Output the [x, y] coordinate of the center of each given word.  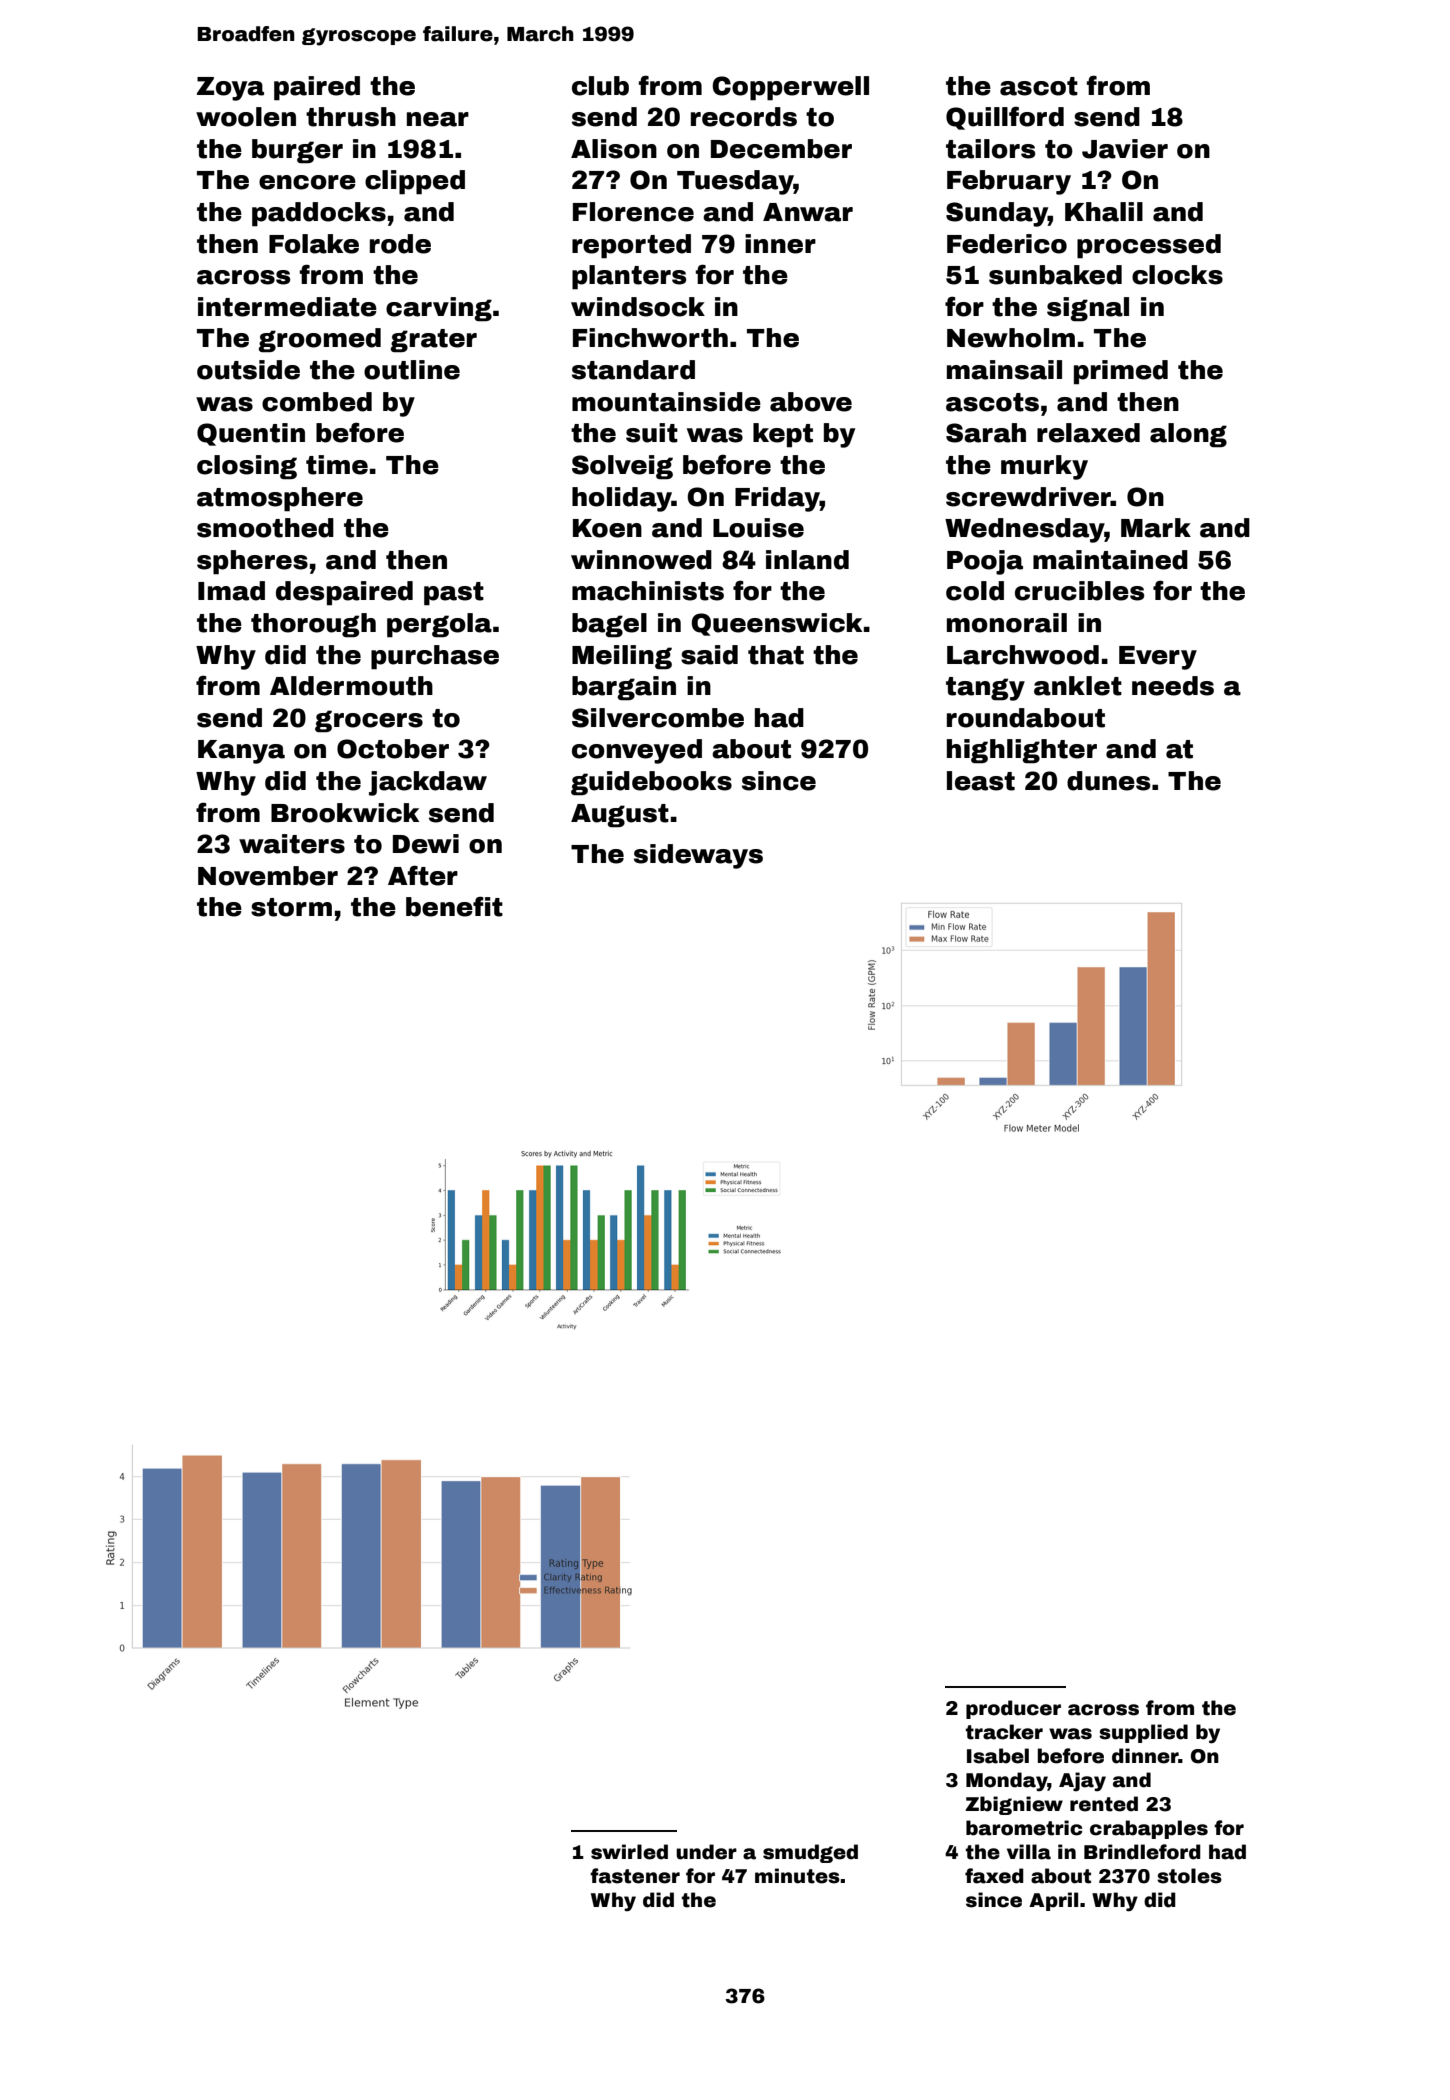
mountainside [666, 402]
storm [291, 907]
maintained [1110, 560]
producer [1013, 1709]
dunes [1108, 781]
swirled [629, 1852]
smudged [810, 1853]
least [981, 781]
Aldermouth [351, 686]
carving [439, 309]
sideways [698, 856]
